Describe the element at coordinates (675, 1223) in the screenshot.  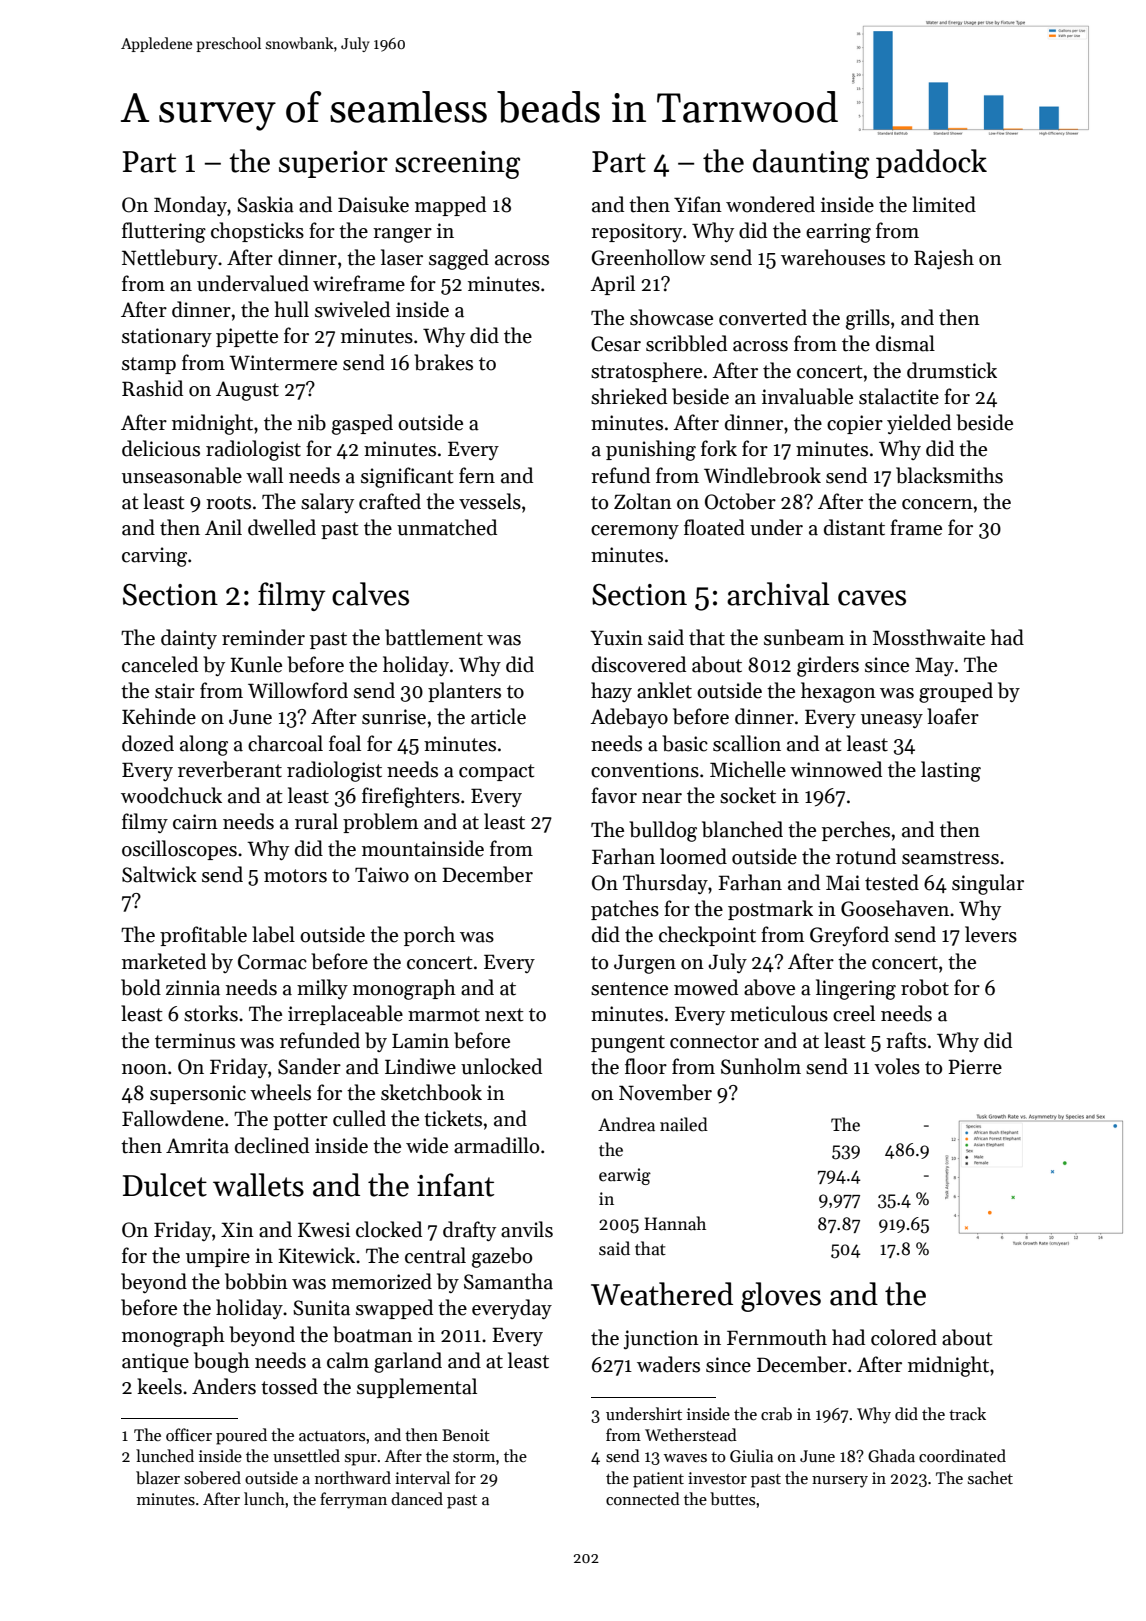
I see `Hannah` at that location.
